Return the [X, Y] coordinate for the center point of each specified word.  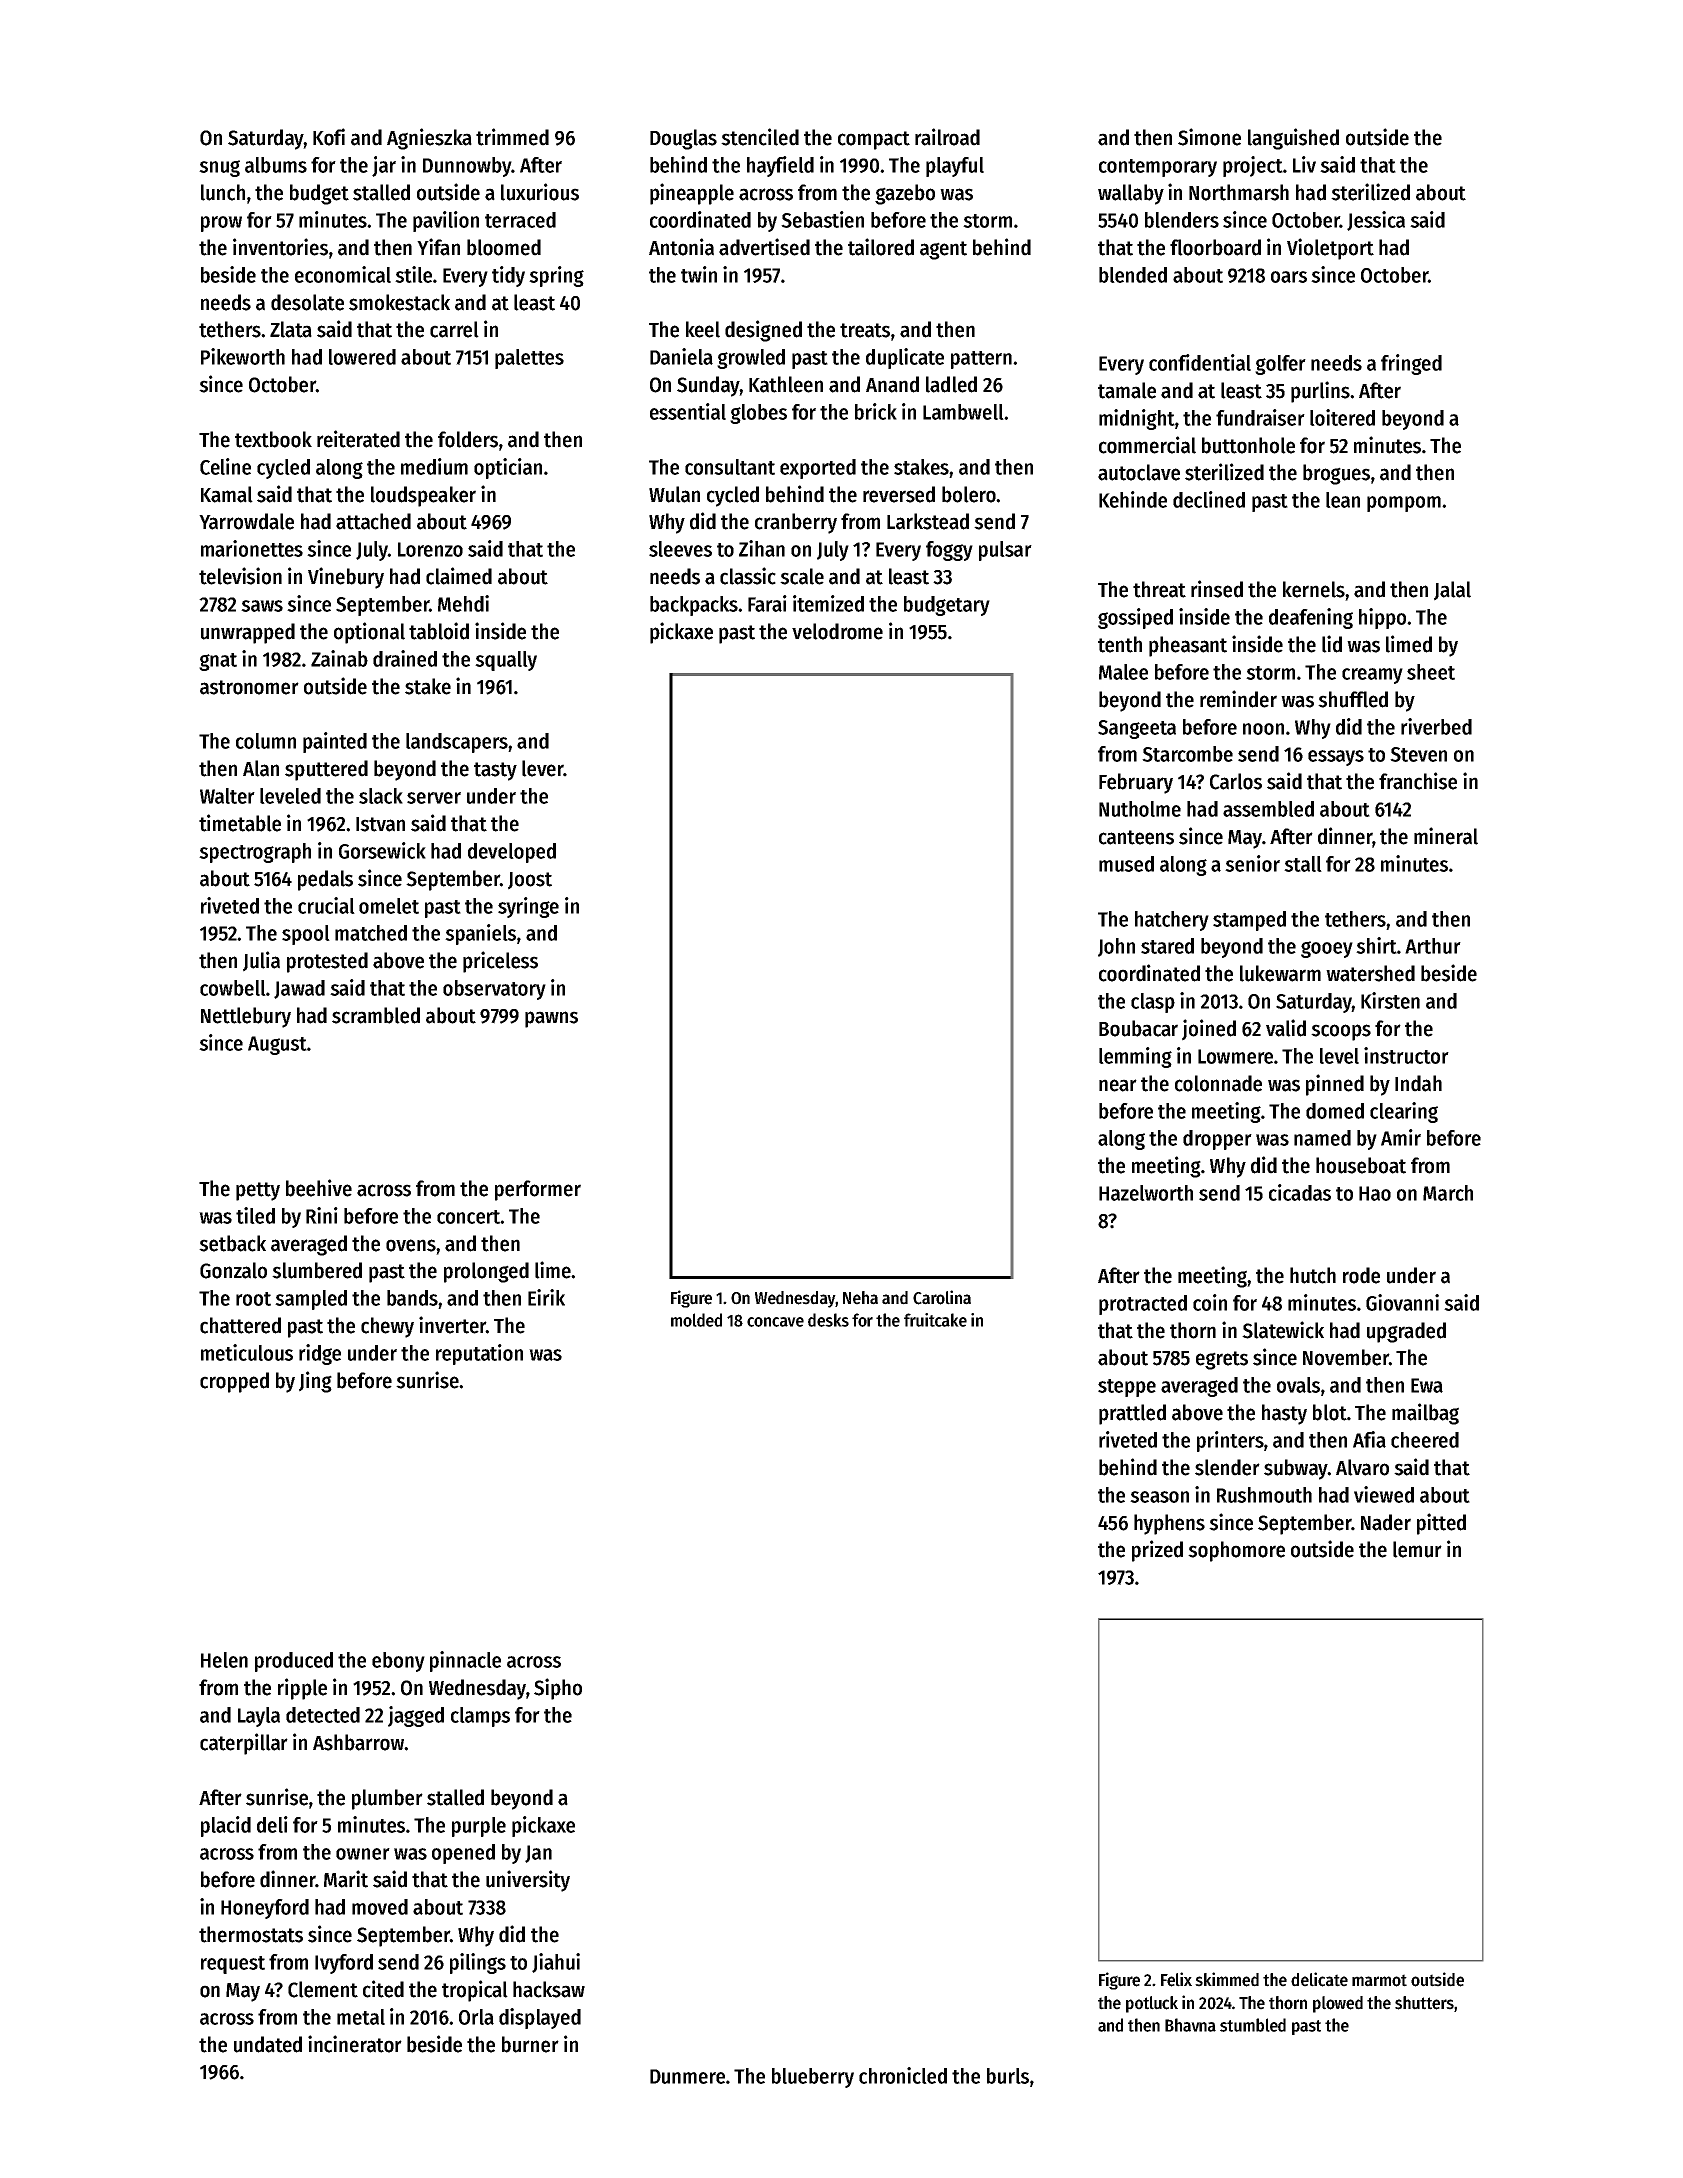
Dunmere [687, 2076]
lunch [223, 192]
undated [268, 2044]
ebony [398, 1662]
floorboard [1215, 247]
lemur [1417, 1549]
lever [542, 768]
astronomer [249, 687]
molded [696, 1320]
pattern [981, 360]
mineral [1446, 836]
